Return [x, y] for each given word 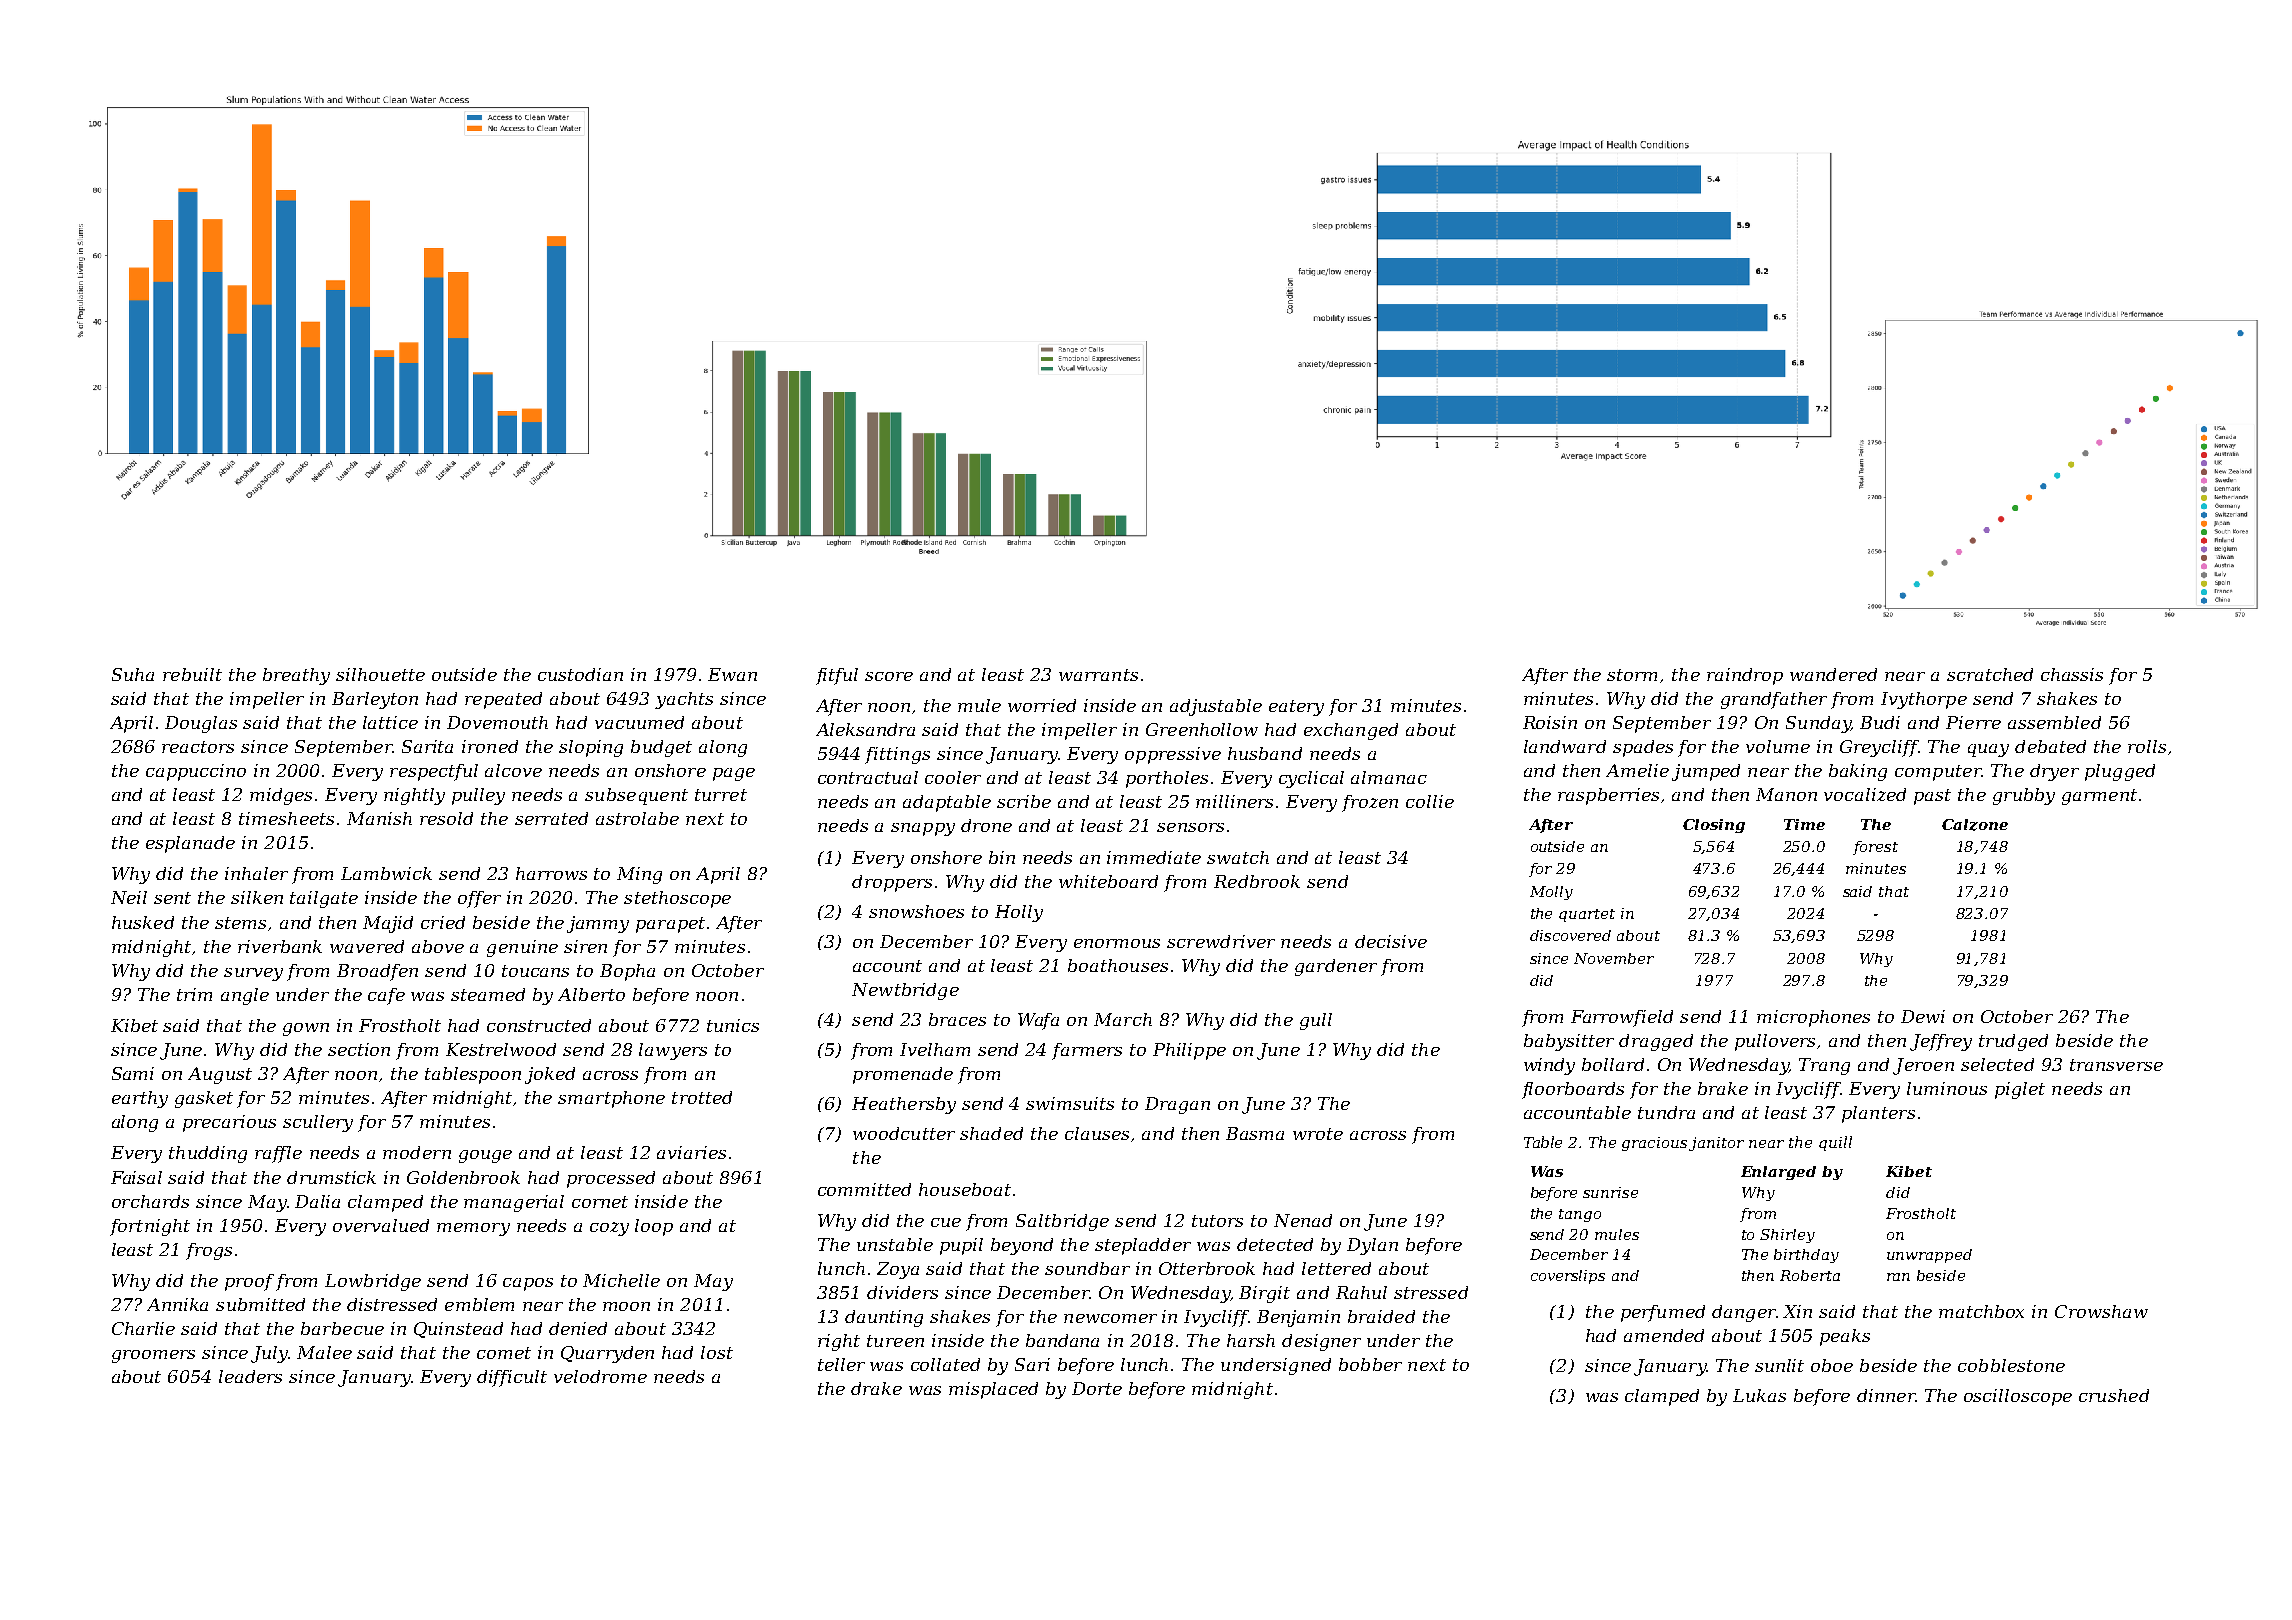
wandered [1833, 674]
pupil [961, 1246]
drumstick [331, 1177]
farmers [1087, 1051]
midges [281, 796]
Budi [1880, 722]
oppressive [1173, 755]
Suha [133, 674]
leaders [250, 1376]
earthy [140, 1099]
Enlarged [1778, 1173]
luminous [1947, 1088]
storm [1632, 675]
